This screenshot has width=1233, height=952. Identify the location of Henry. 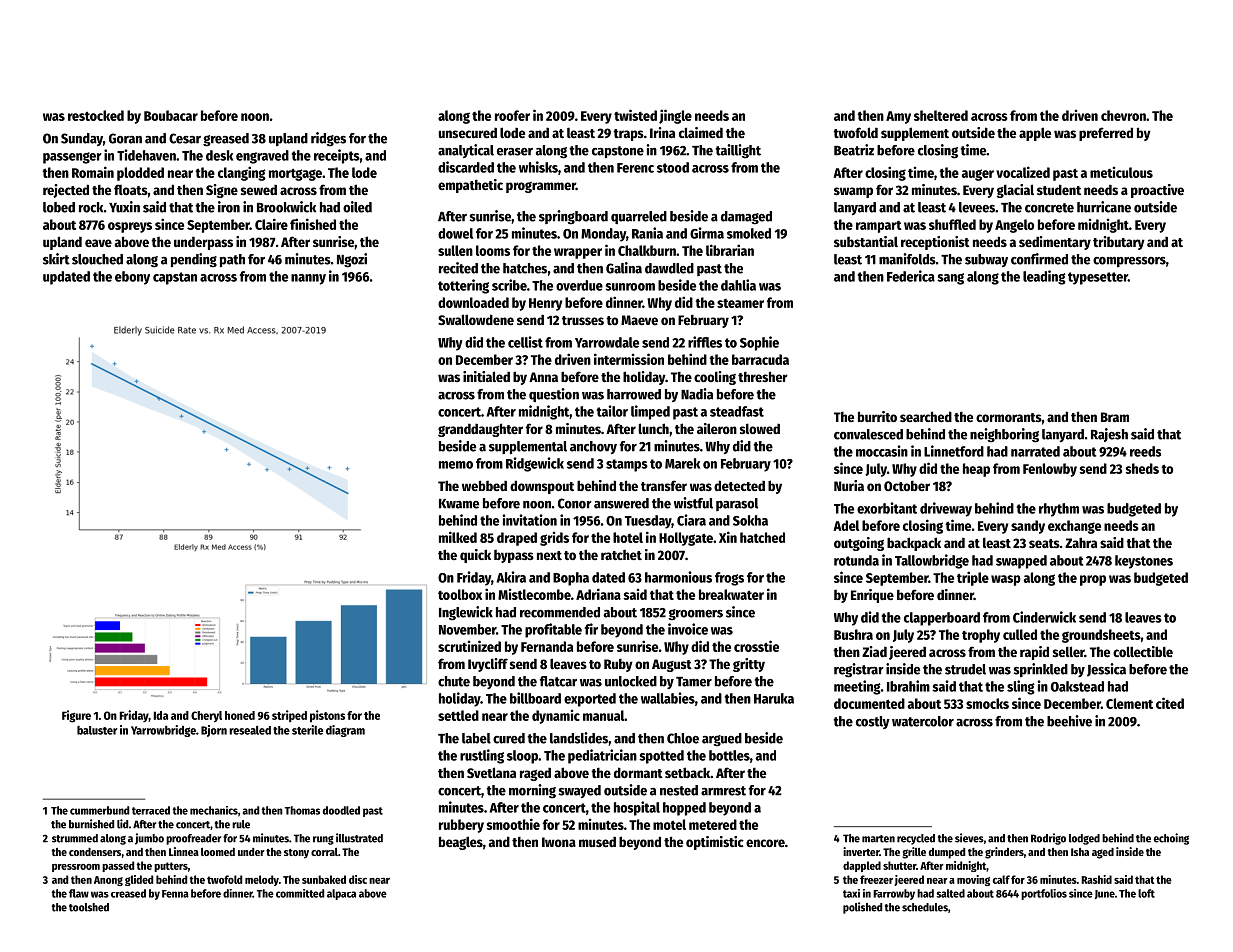
(545, 304).
